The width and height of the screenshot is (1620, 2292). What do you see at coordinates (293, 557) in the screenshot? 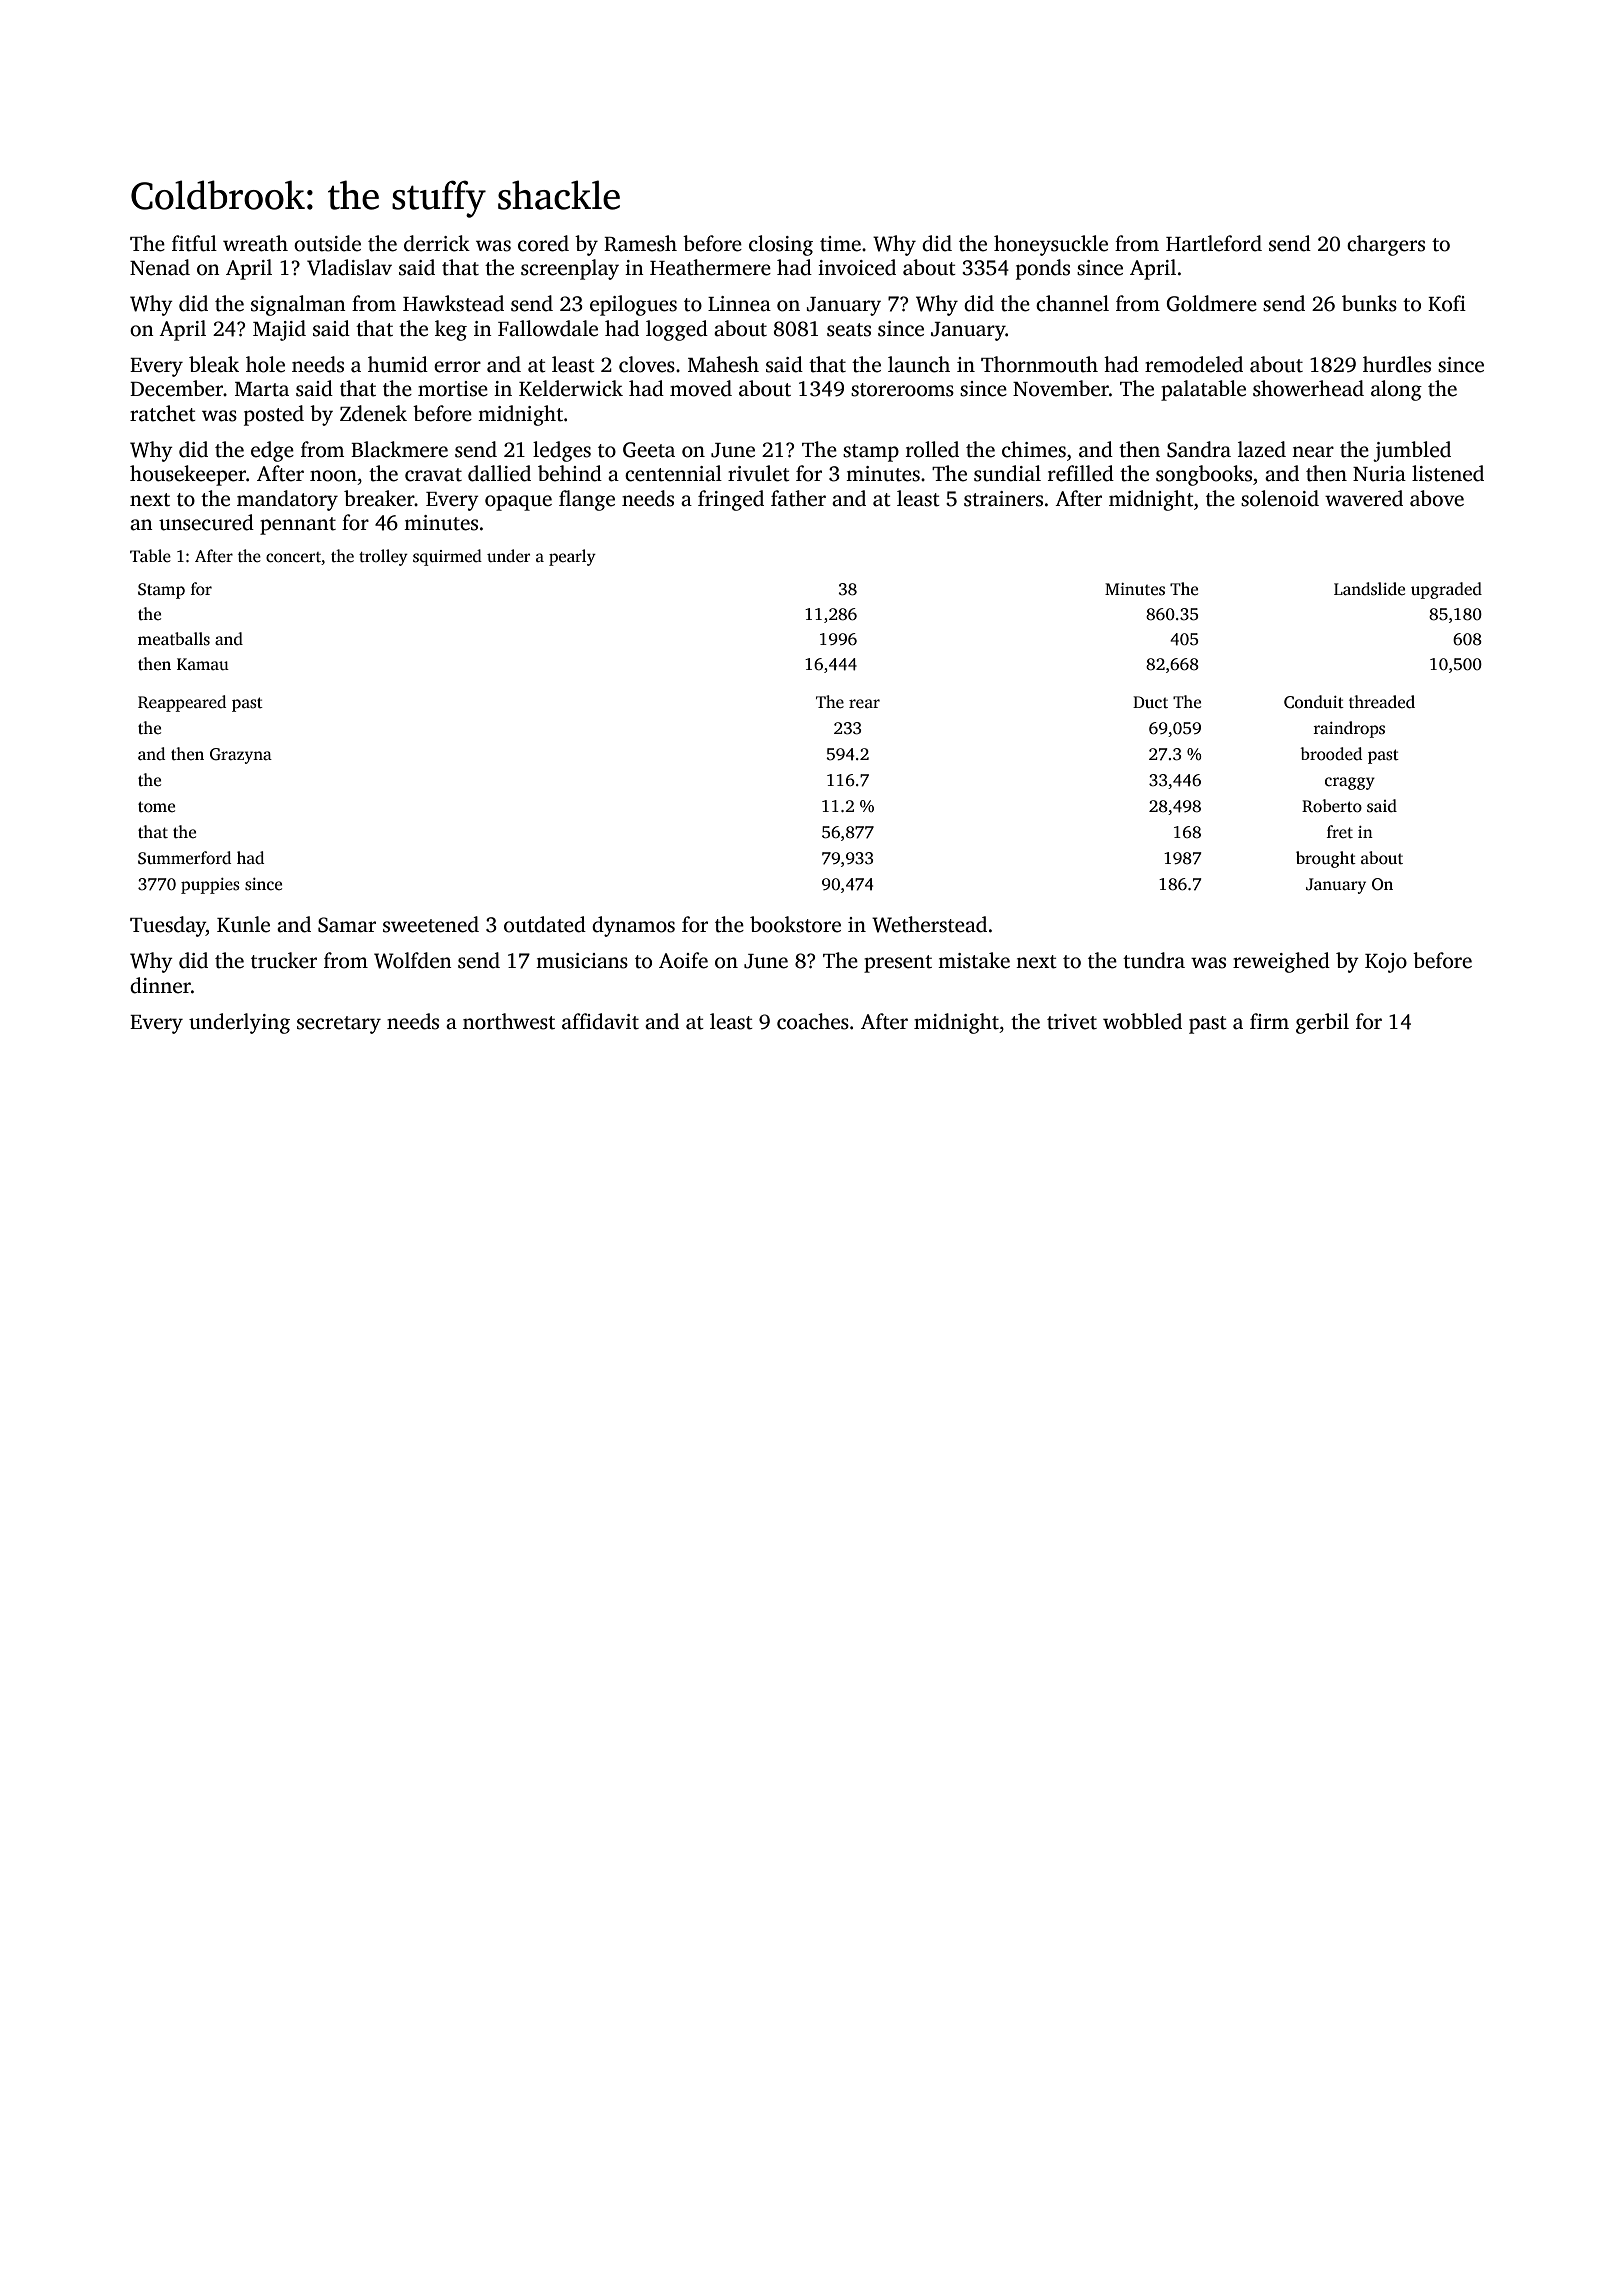
I see `concert` at bounding box center [293, 557].
